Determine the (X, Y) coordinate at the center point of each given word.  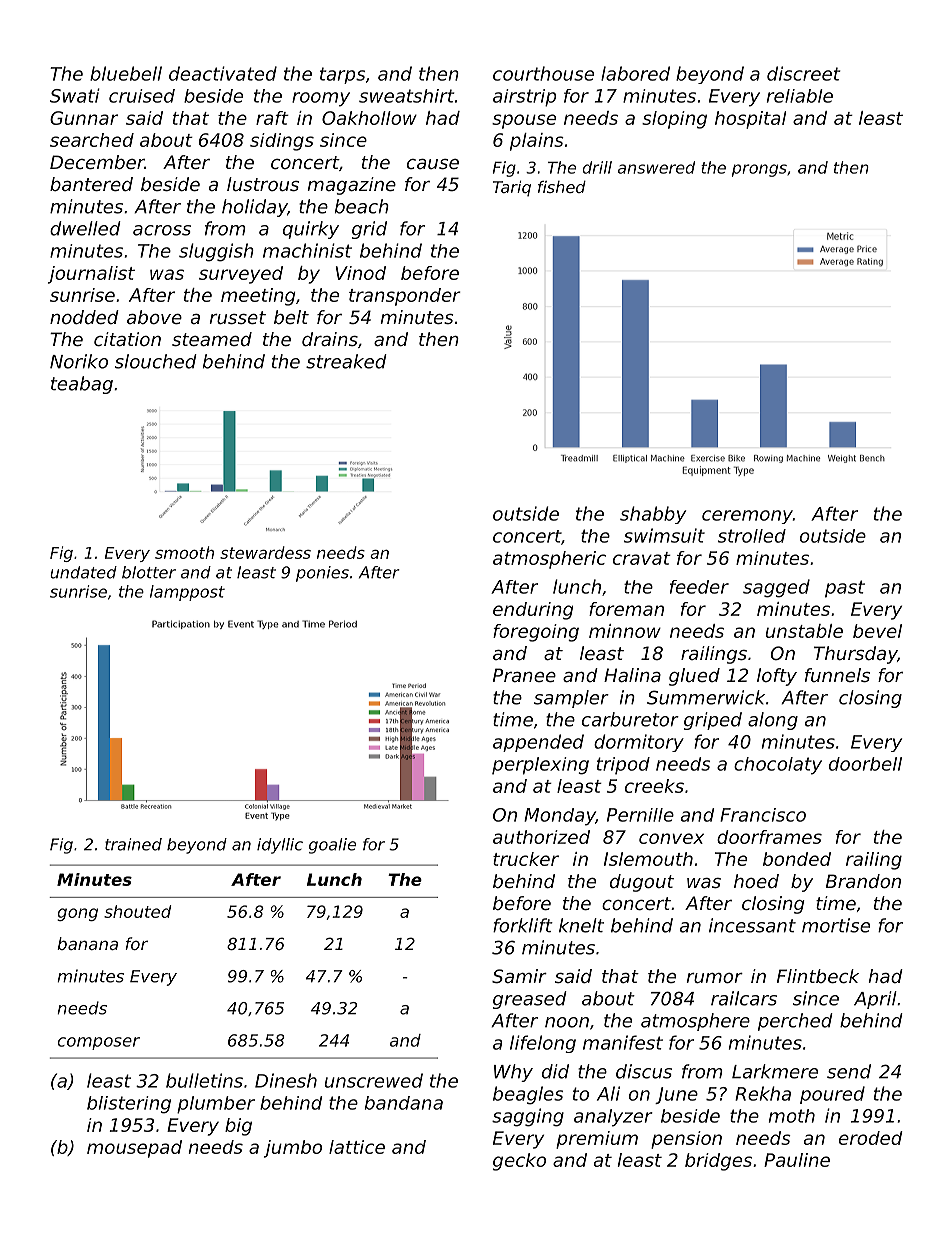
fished (562, 187)
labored (635, 73)
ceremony (747, 517)
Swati (75, 95)
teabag (82, 385)
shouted (138, 911)
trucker (526, 859)
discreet (803, 73)
